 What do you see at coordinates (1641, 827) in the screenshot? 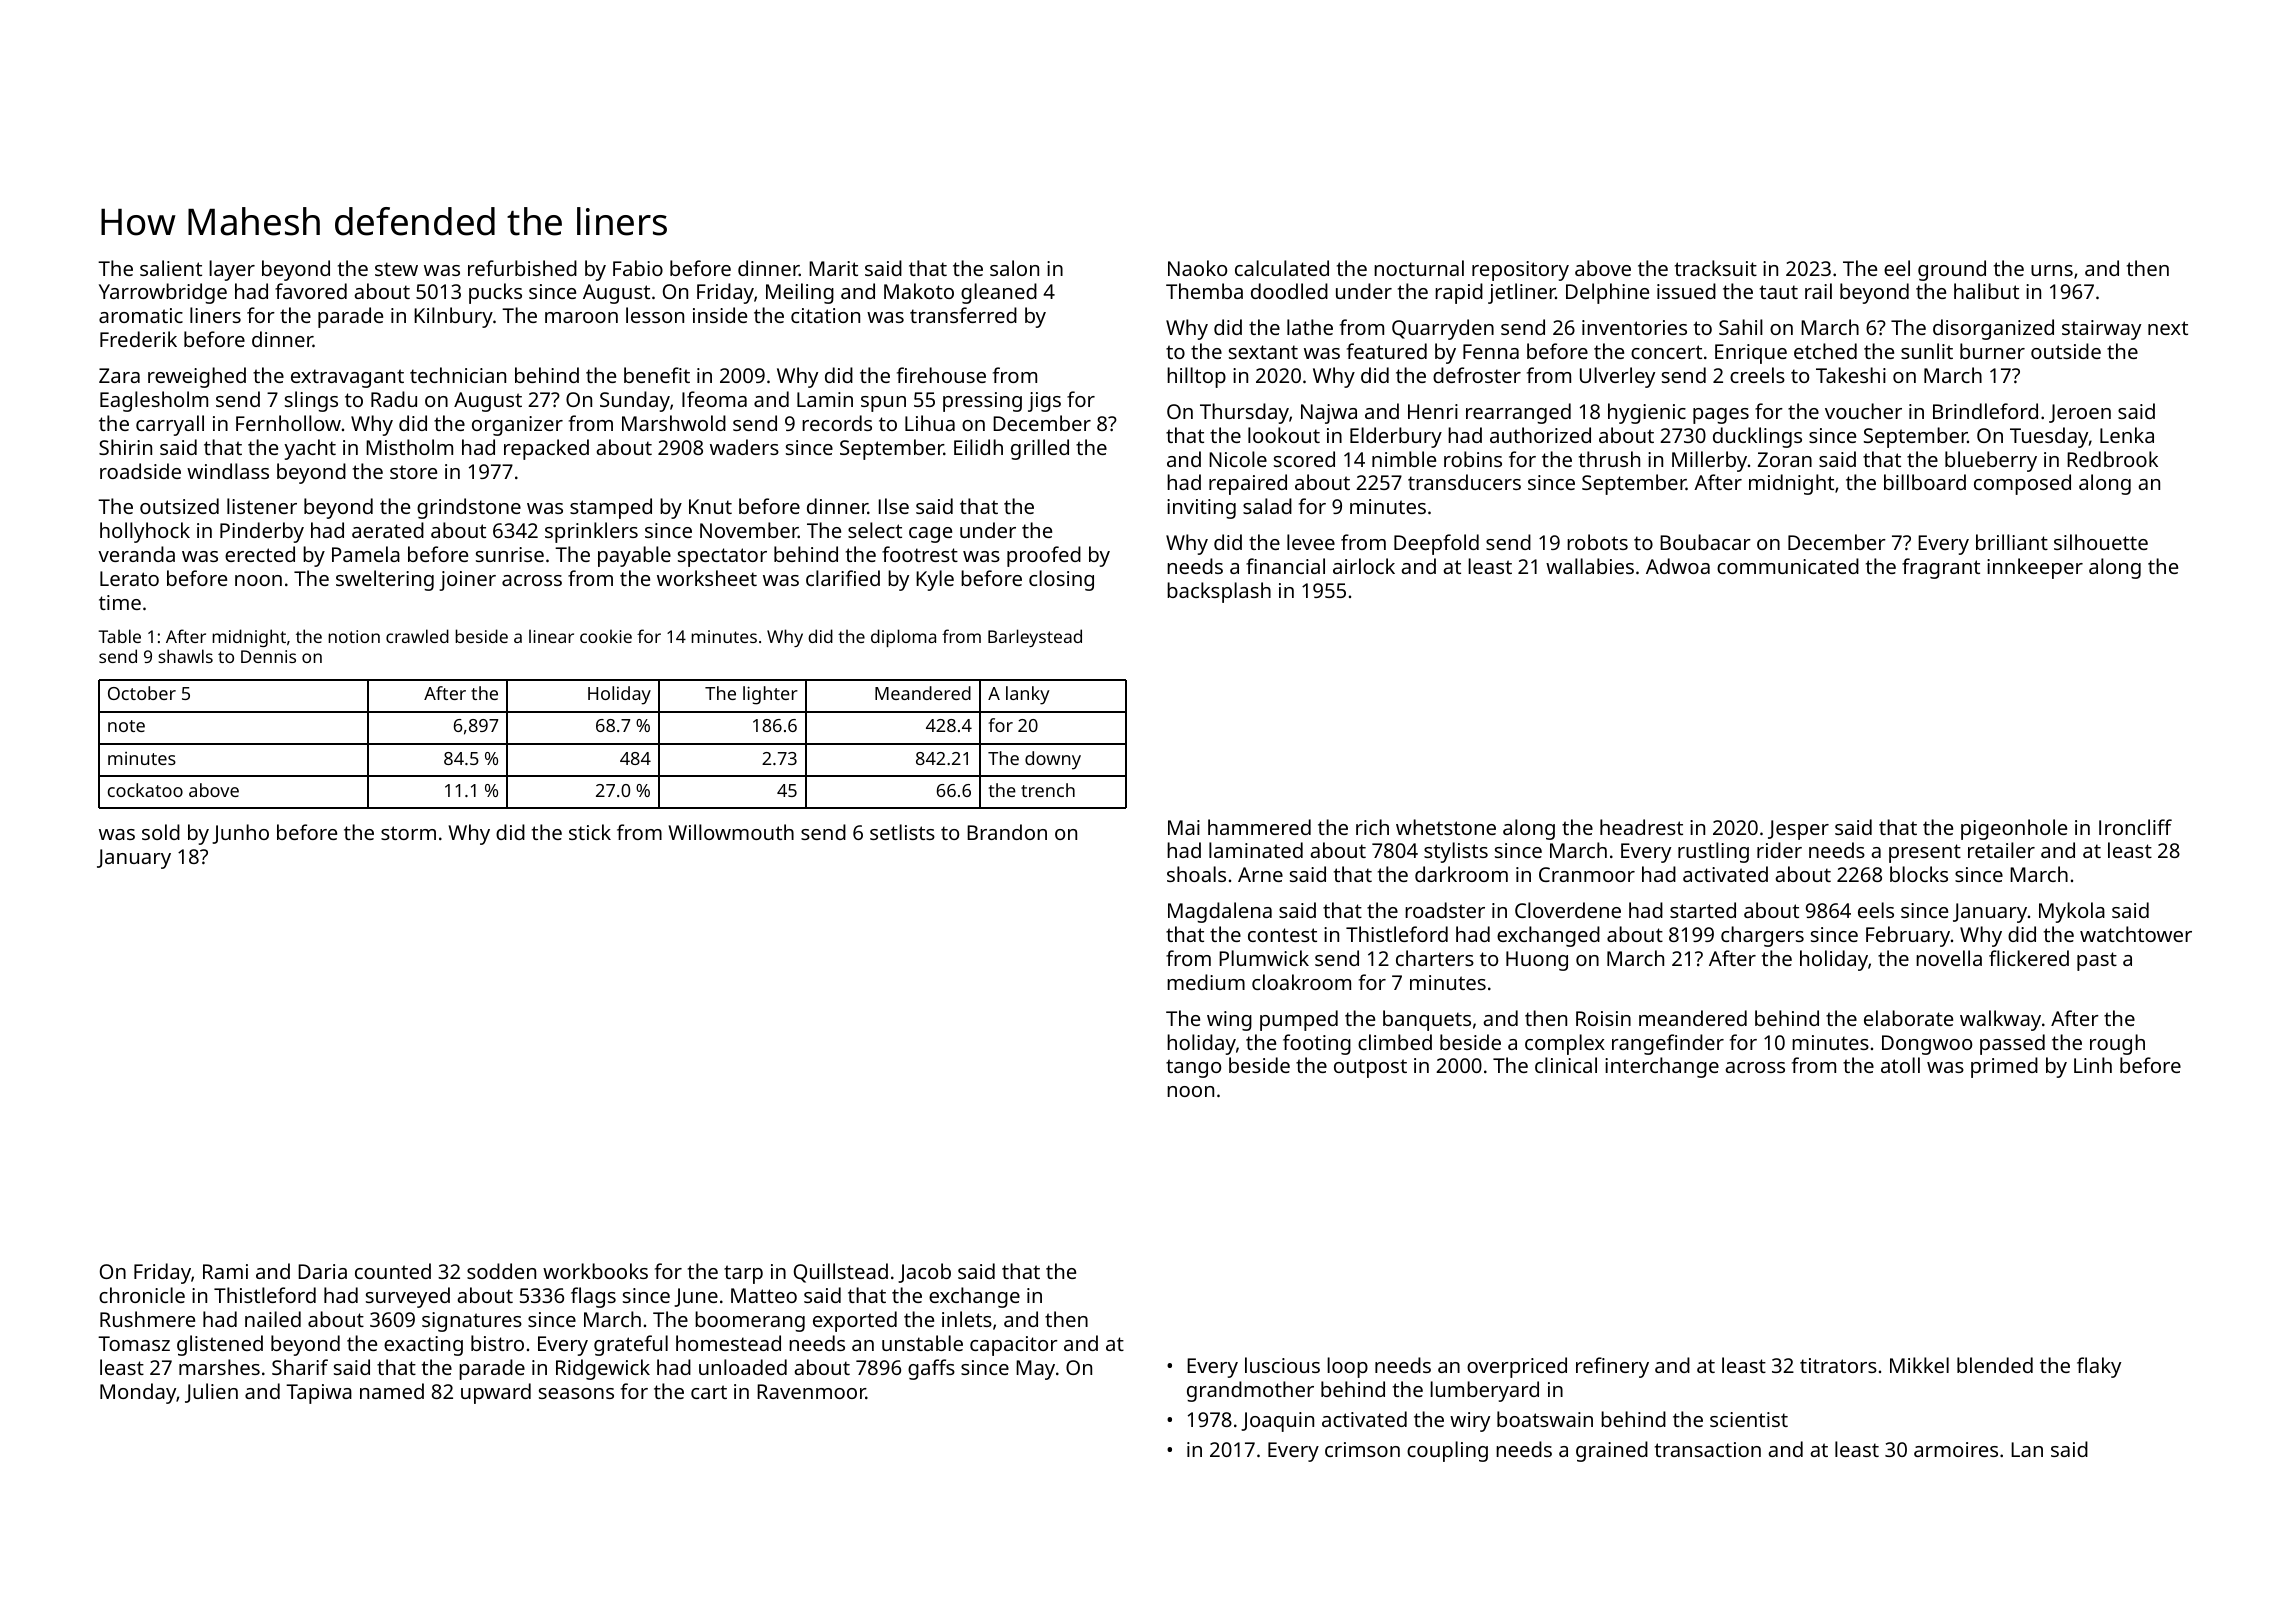
I see `headrest` at bounding box center [1641, 827].
